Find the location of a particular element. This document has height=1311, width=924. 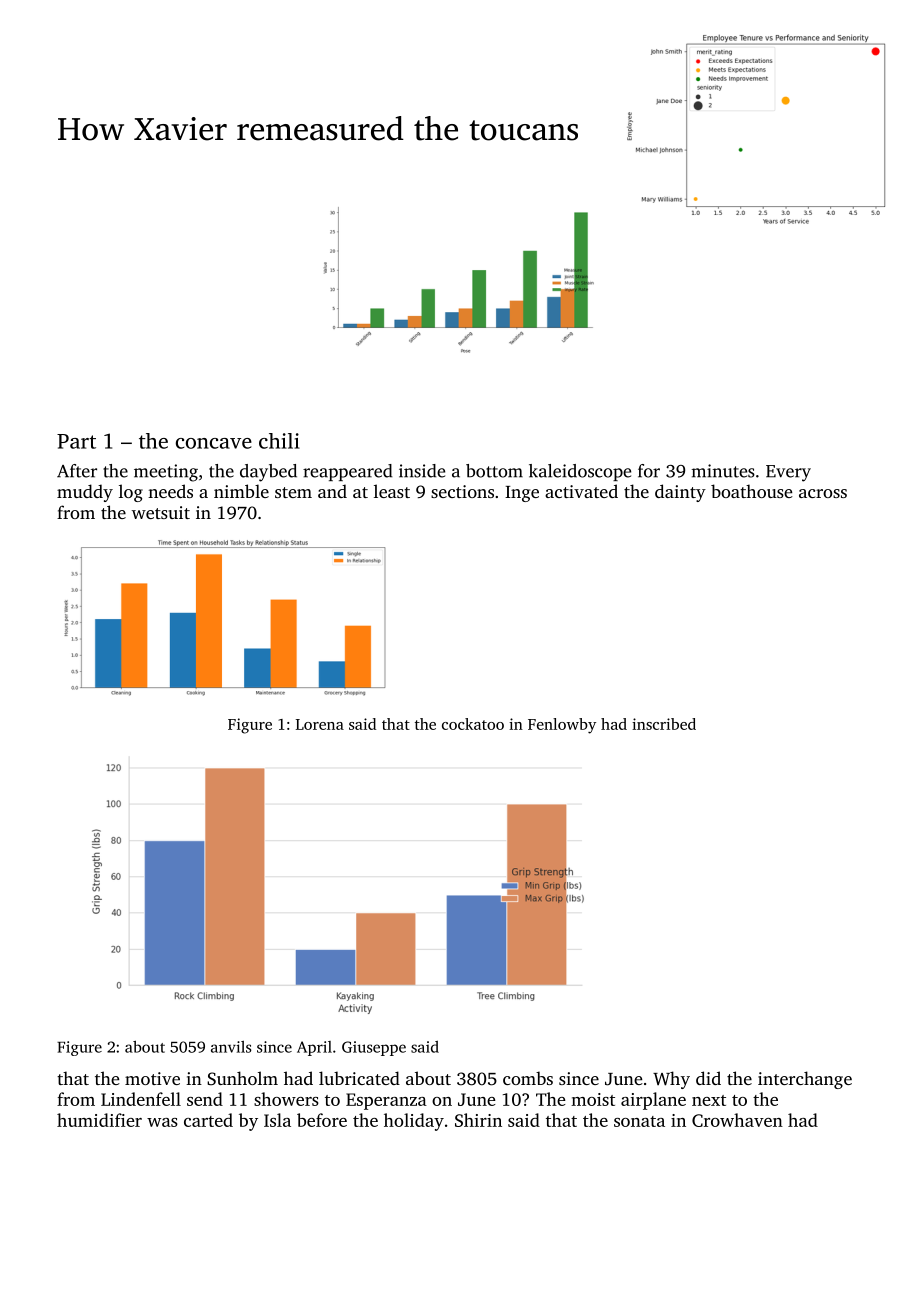

Crowhaven is located at coordinates (737, 1120).
